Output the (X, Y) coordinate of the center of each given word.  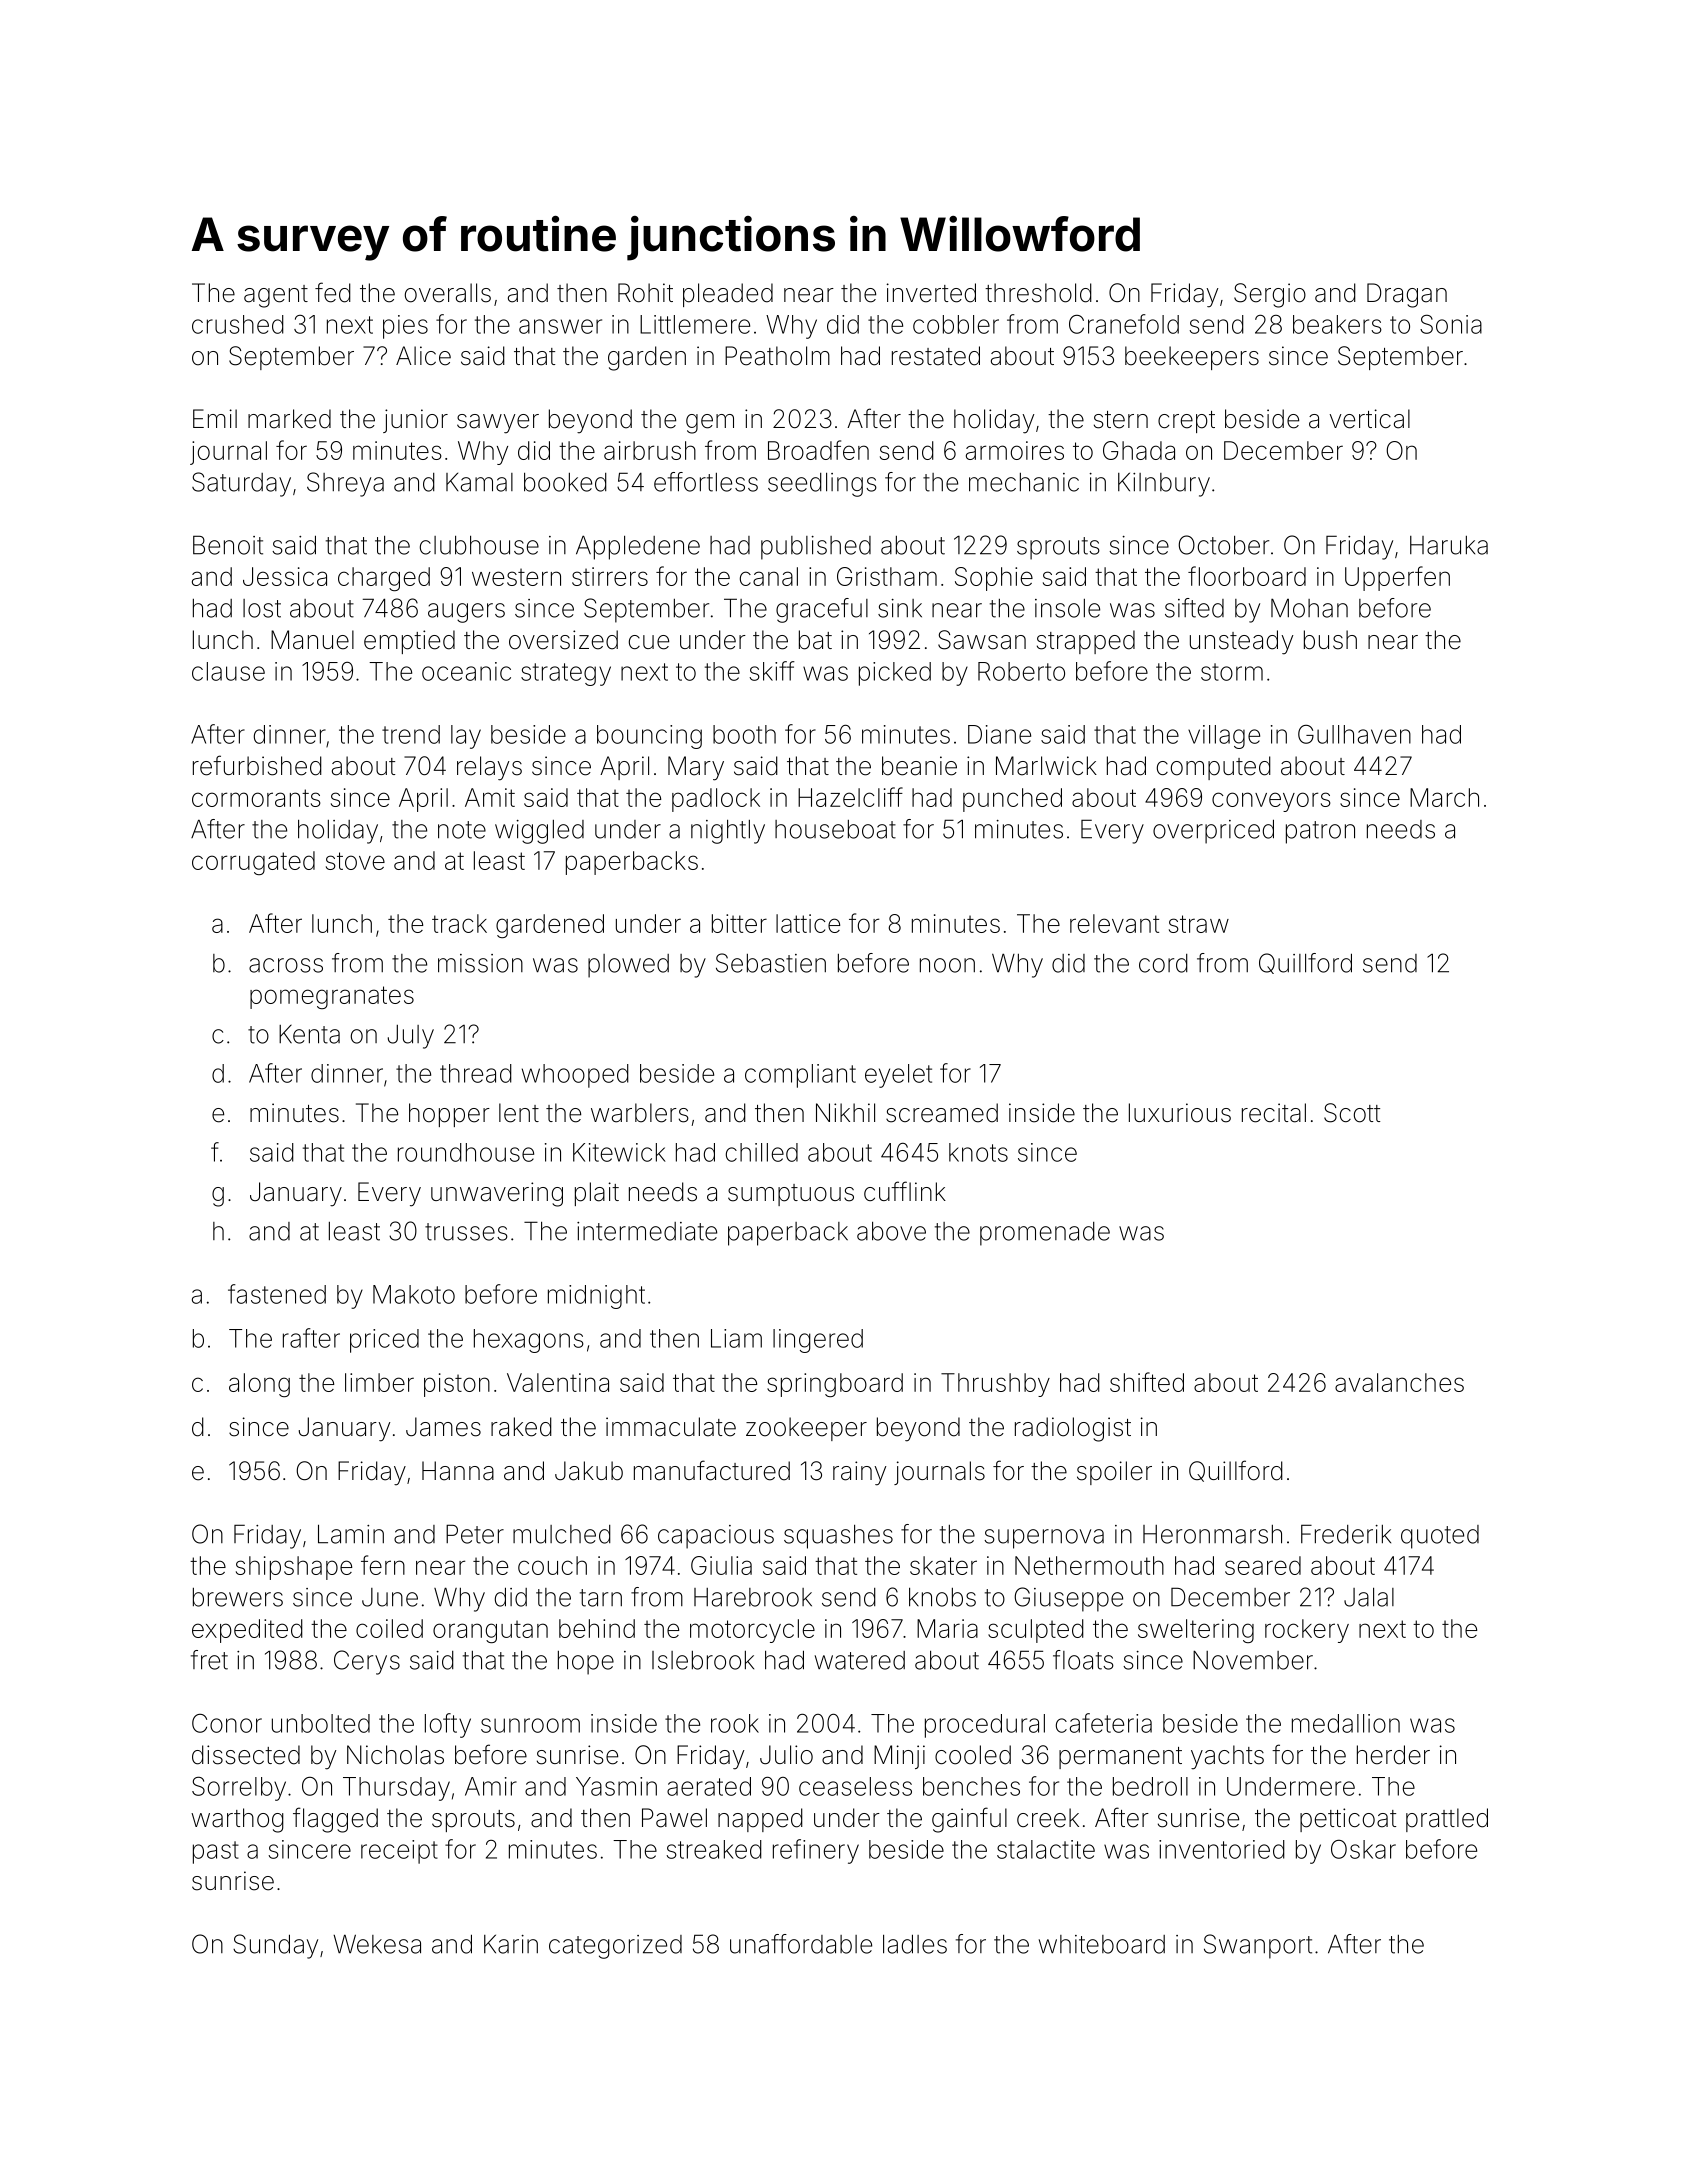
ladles (915, 1944)
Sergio (1270, 295)
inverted (931, 293)
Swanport (1258, 1946)
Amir (491, 1786)
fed (333, 292)
